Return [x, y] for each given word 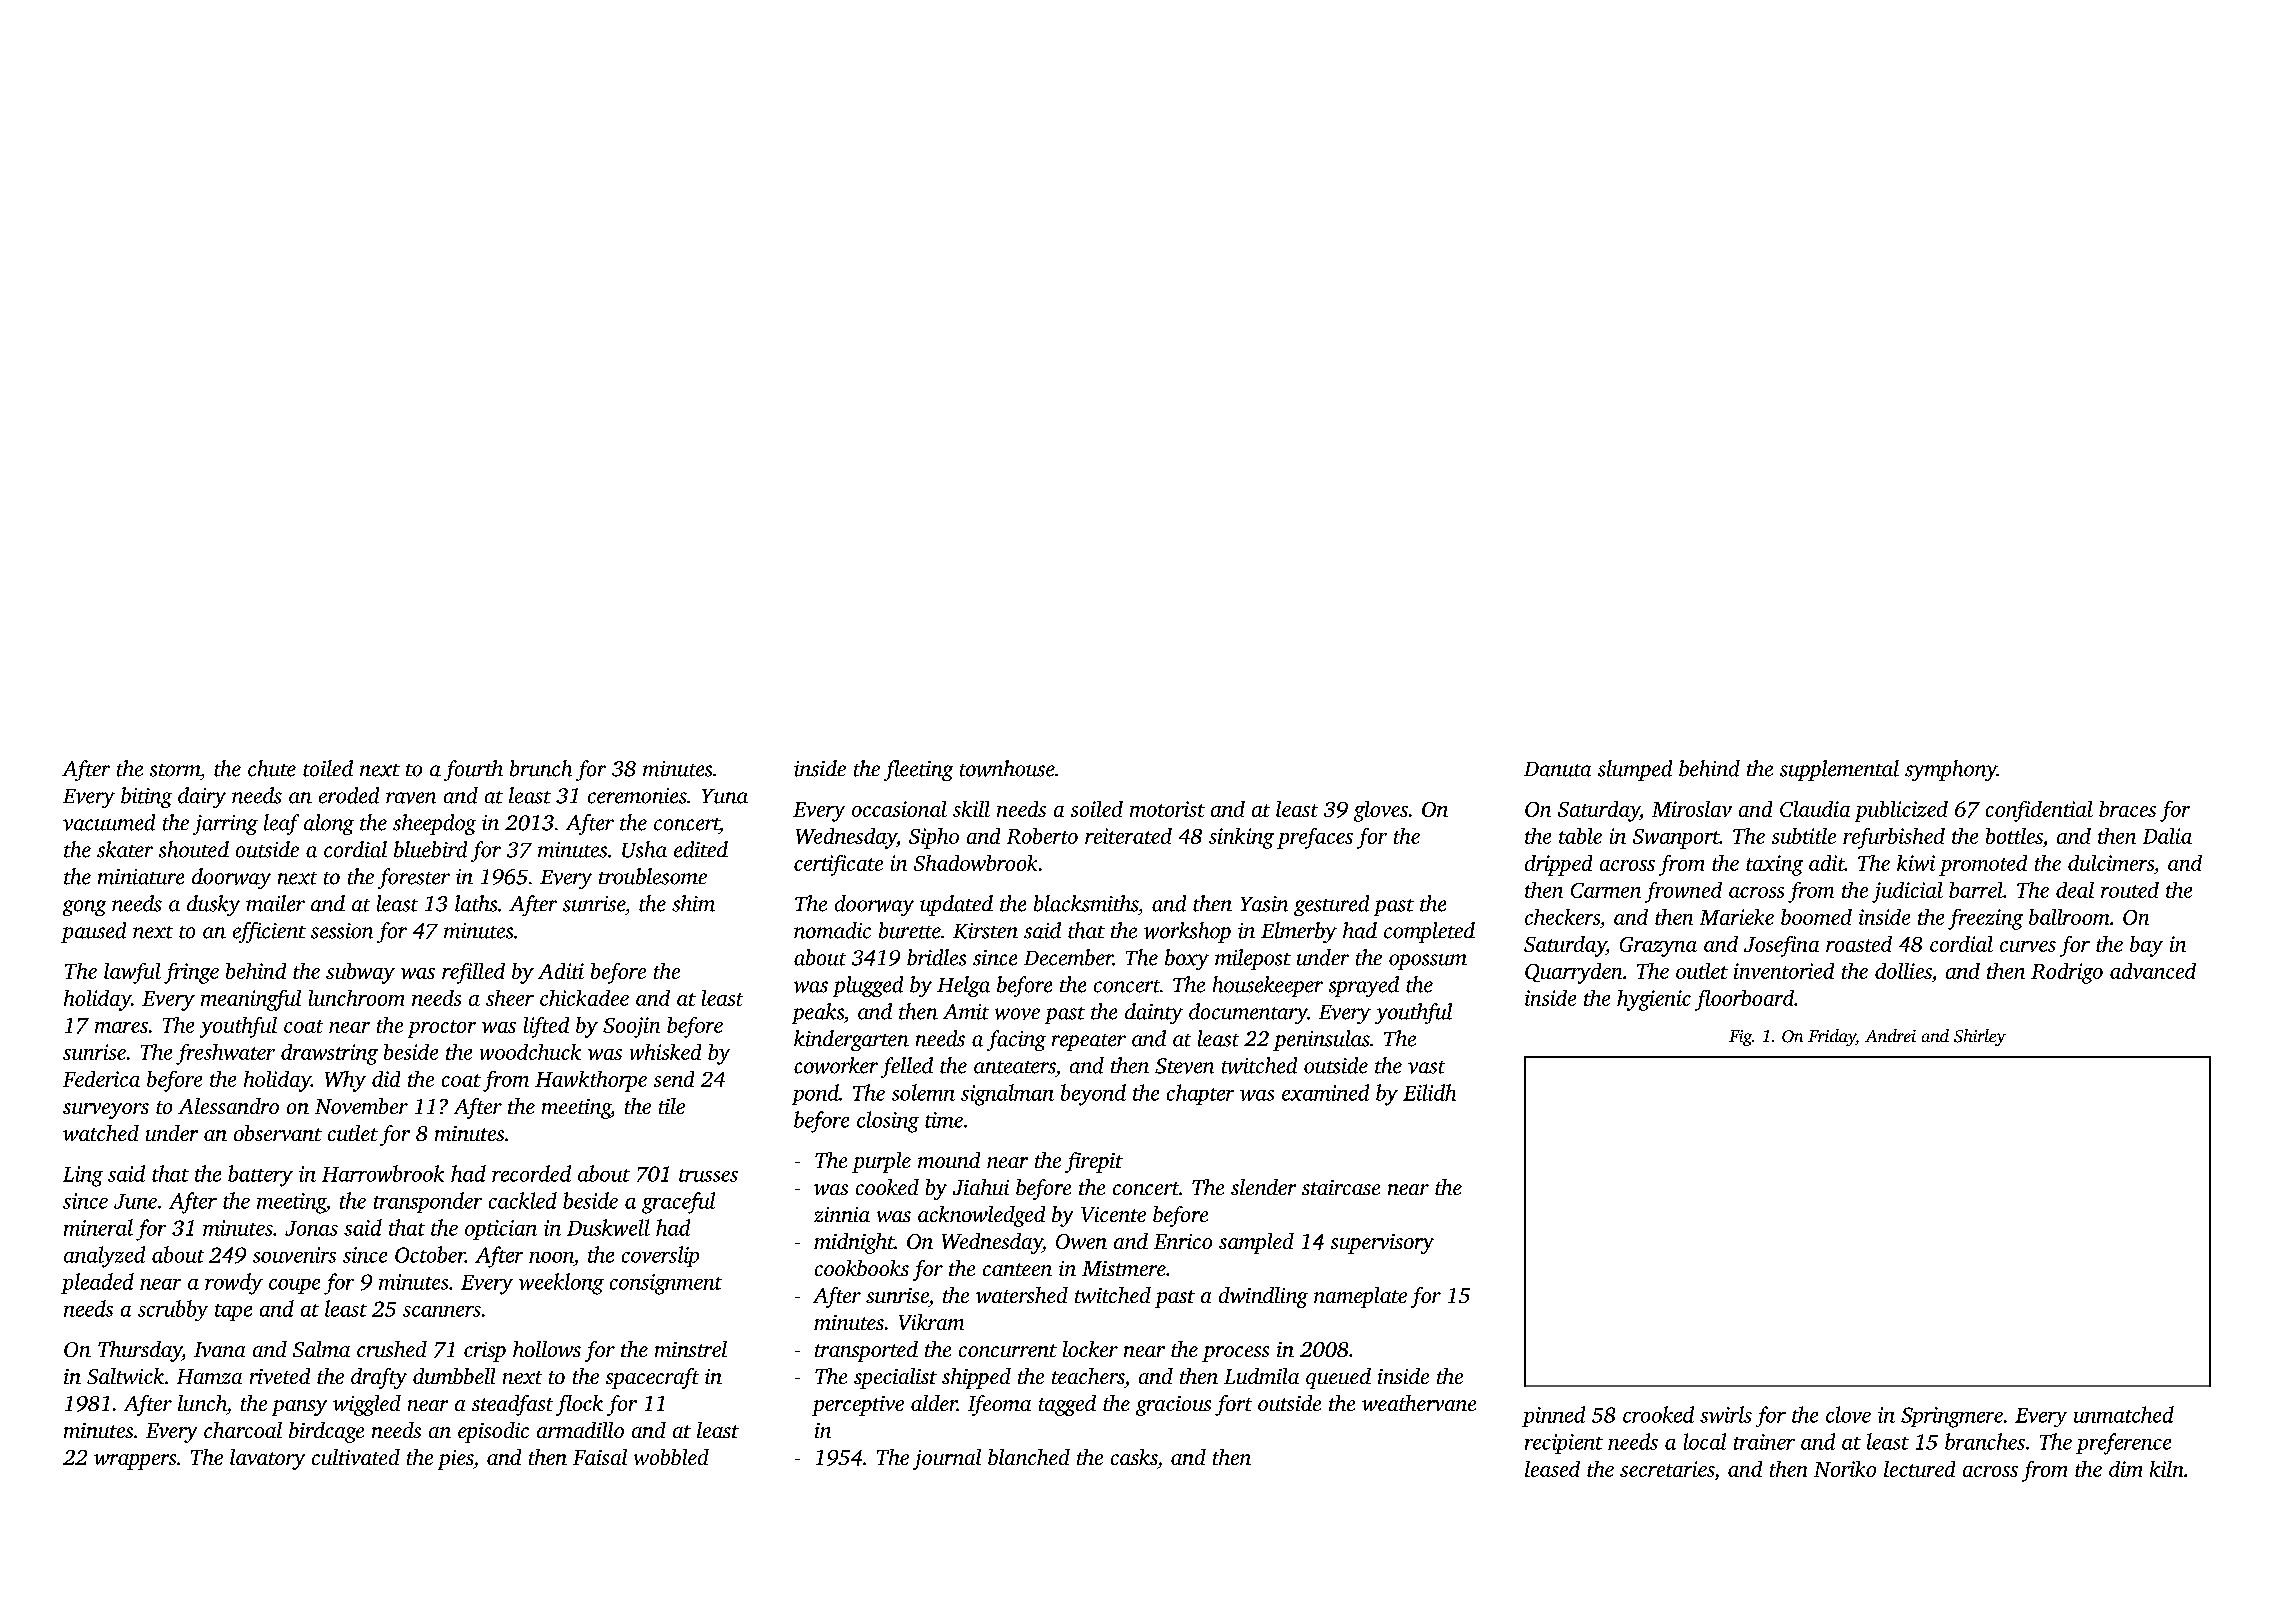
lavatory [267, 1459]
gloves [1381, 811]
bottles [2014, 836]
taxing [1774, 865]
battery [260, 1176]
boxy [1187, 959]
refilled [473, 973]
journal [947, 1459]
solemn [923, 1092]
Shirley [1980, 1037]
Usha [644, 849]
